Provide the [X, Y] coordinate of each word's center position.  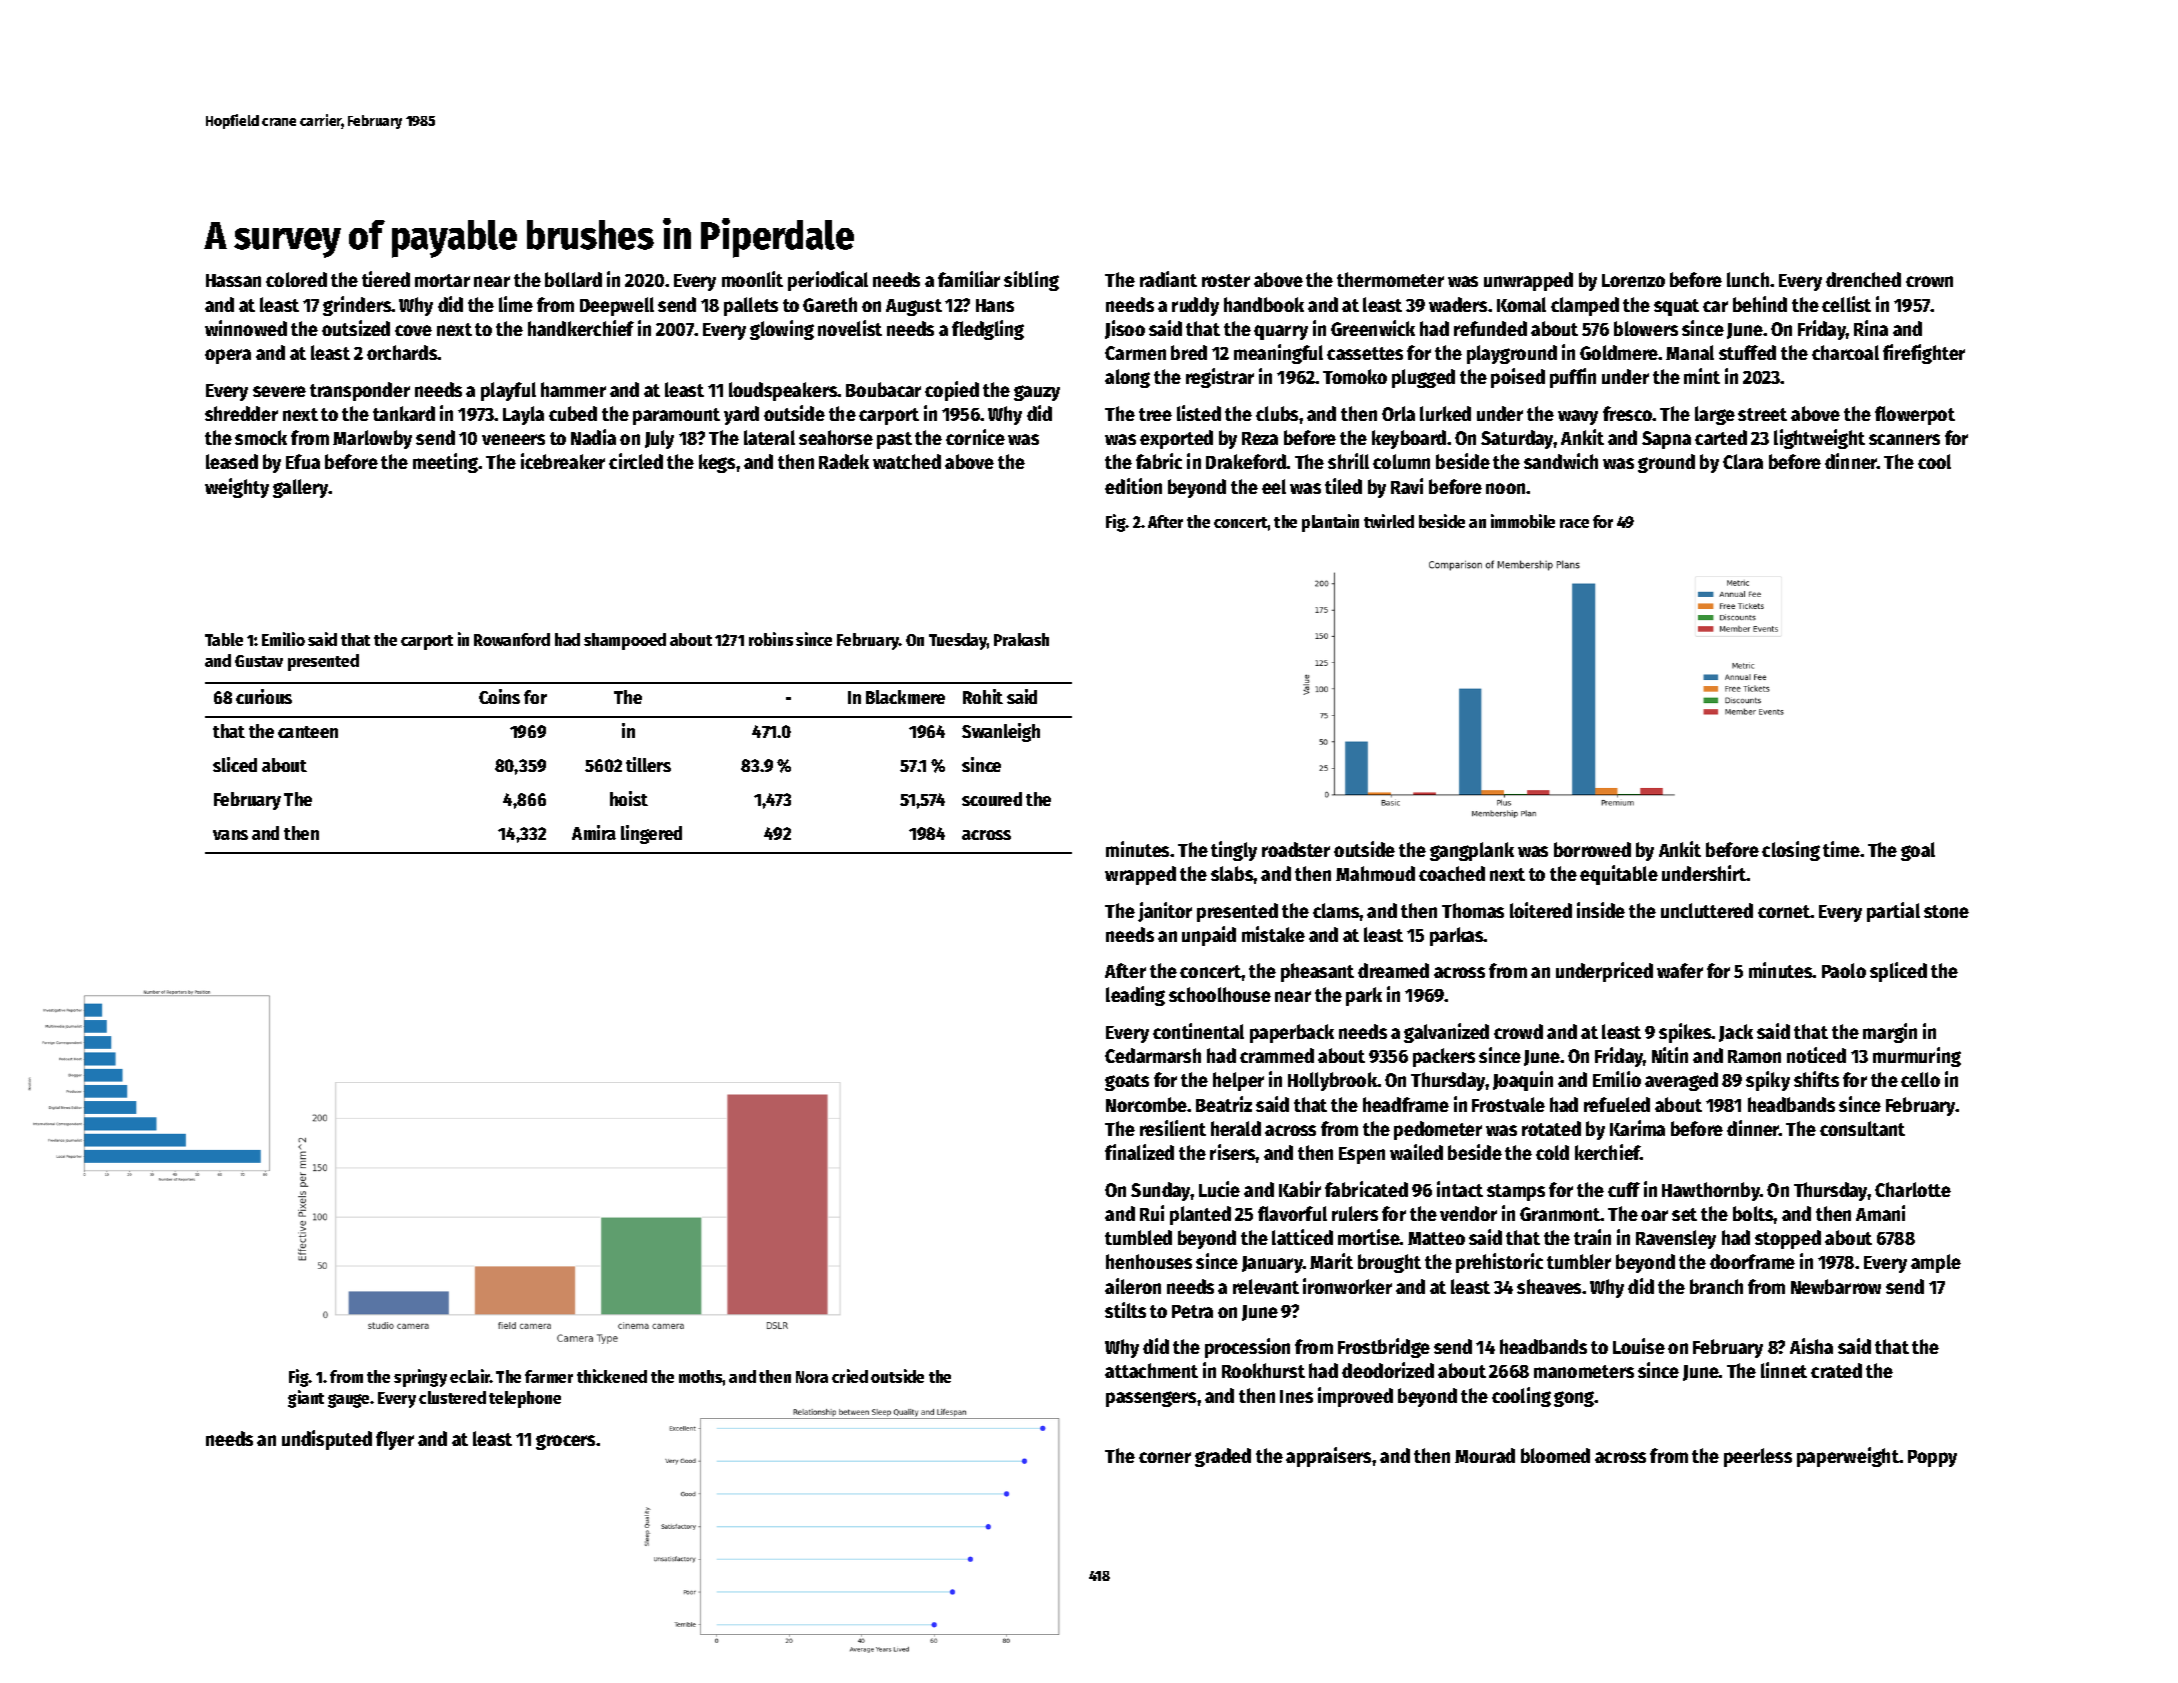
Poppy [1932, 1458]
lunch [1748, 279]
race [1574, 523]
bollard [573, 279]
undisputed [327, 1440]
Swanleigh [1001, 732]
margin [1890, 1033]
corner [1165, 1457]
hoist [629, 798]
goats [1127, 1082]
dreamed [1393, 970]
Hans [995, 305]
